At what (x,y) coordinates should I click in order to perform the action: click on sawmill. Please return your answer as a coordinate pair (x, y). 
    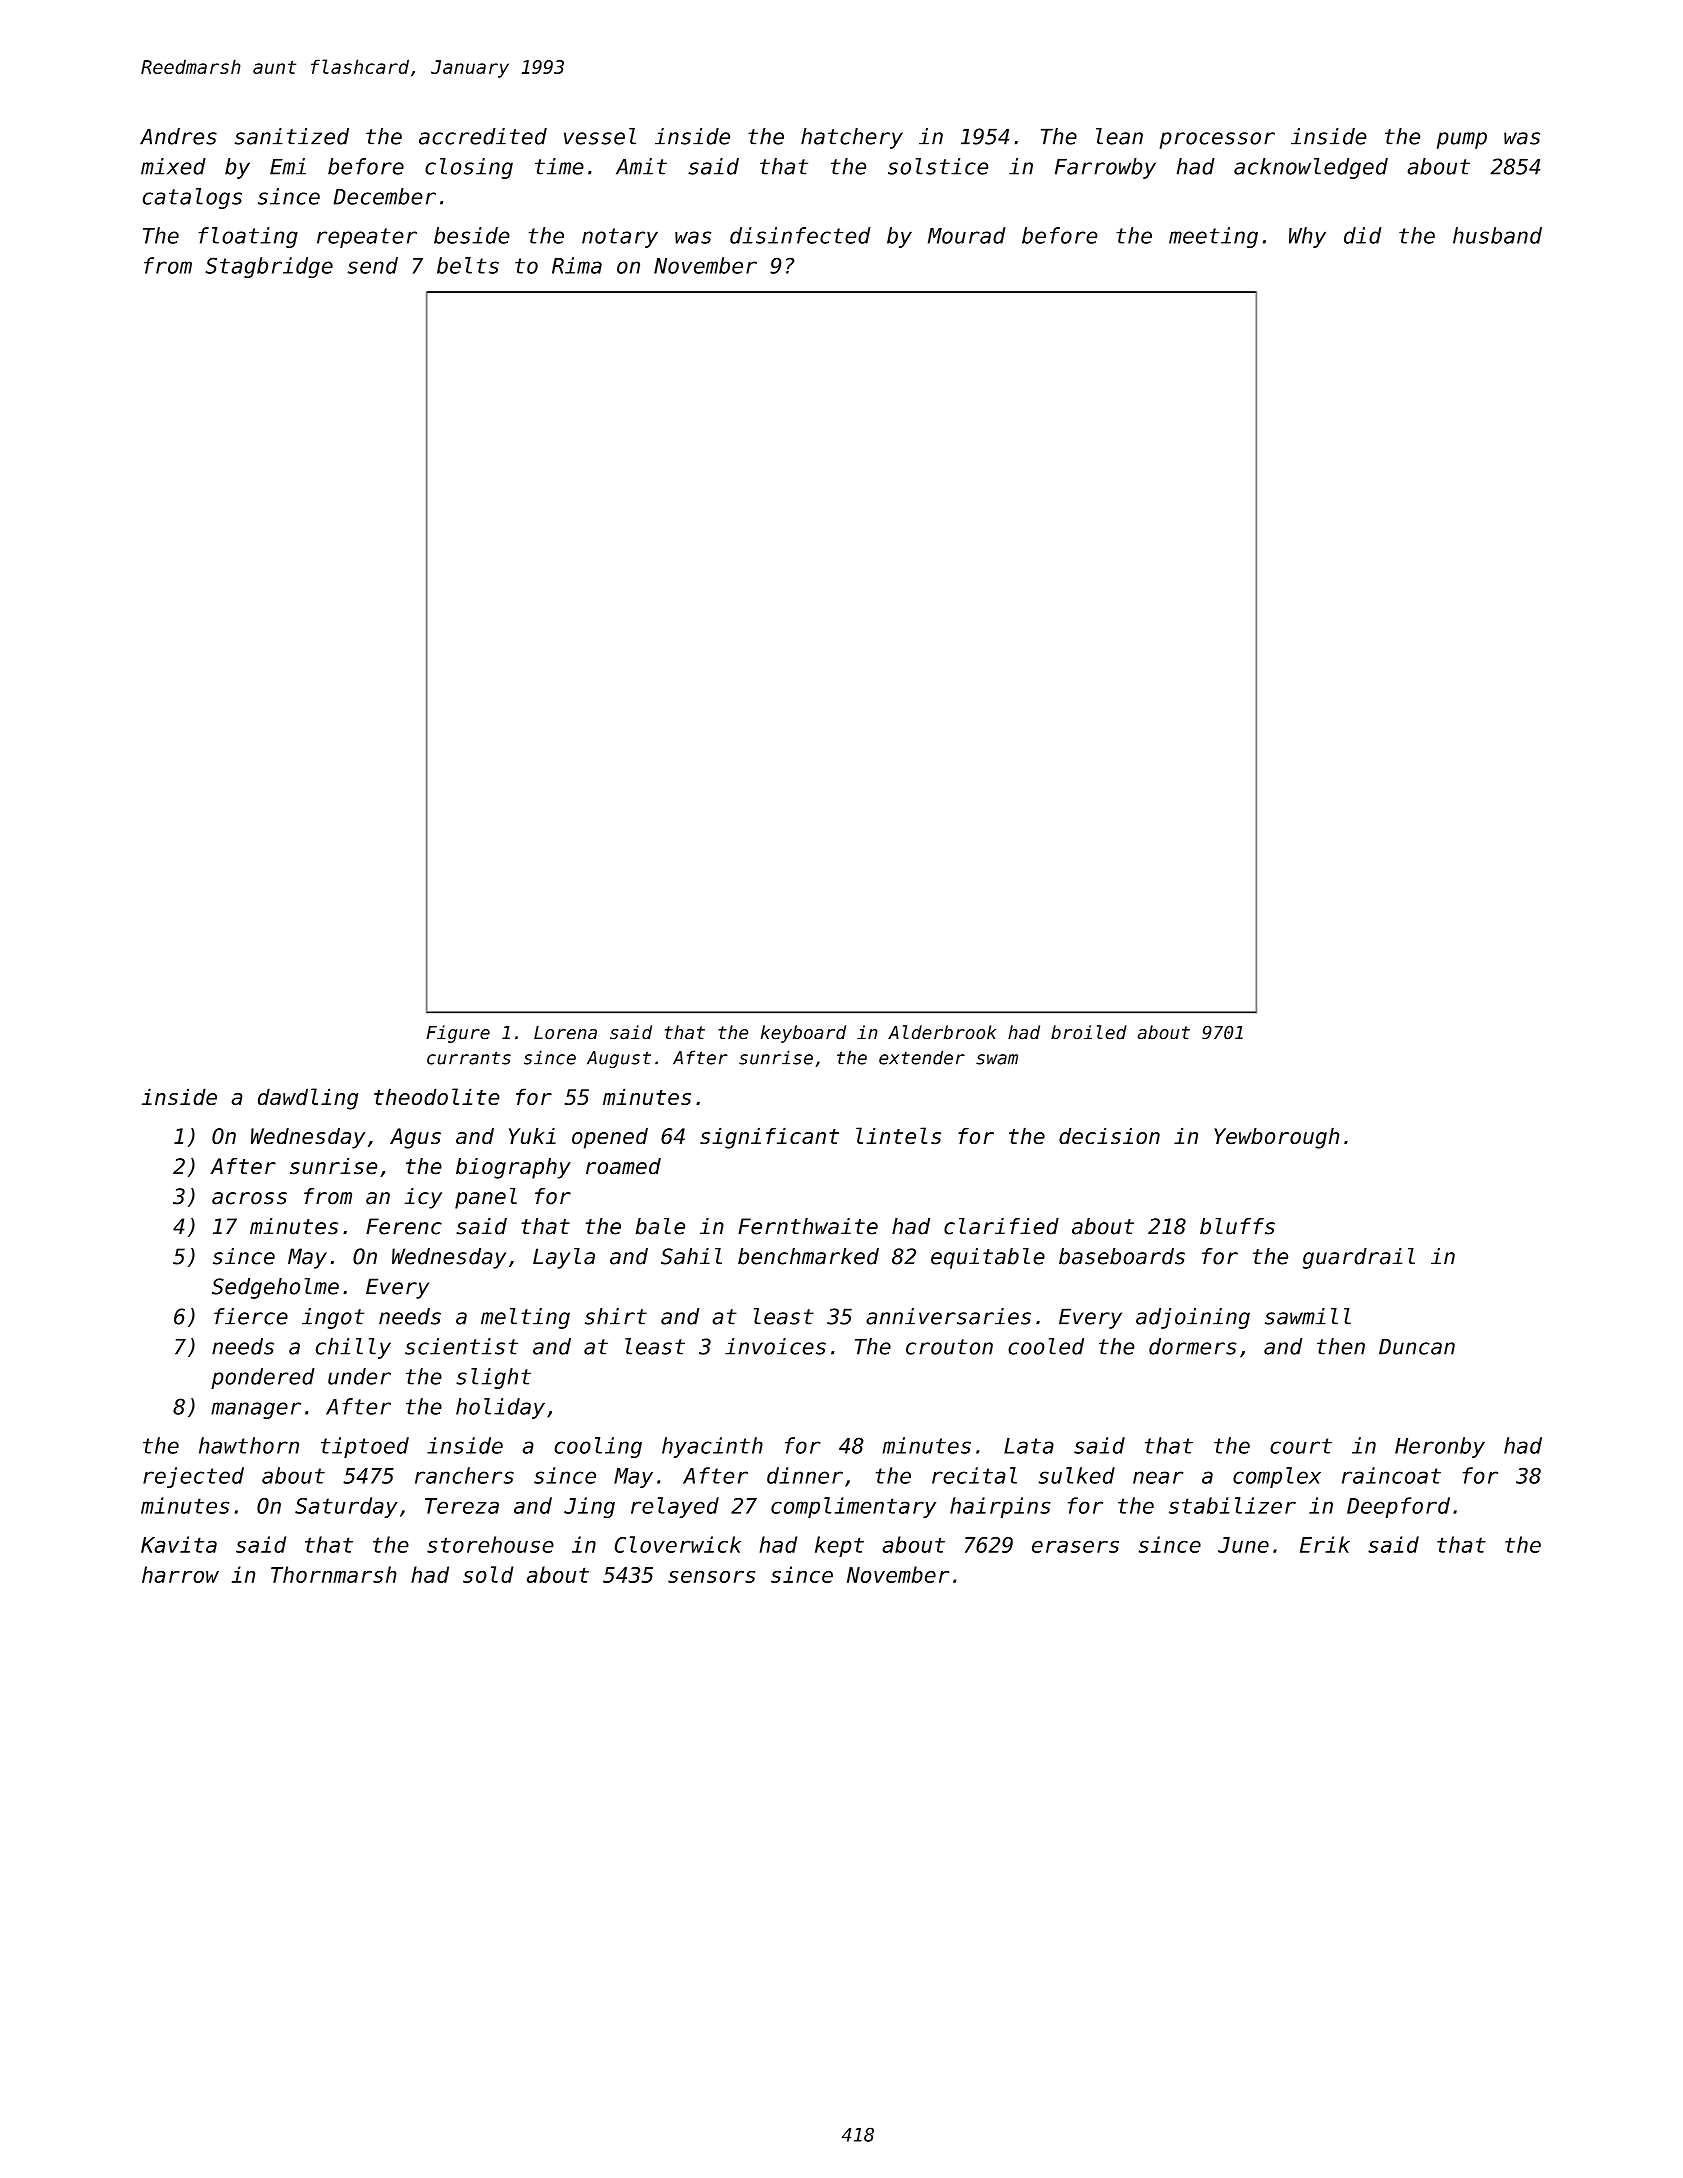
    Looking at the image, I should click on (1308, 1316).
